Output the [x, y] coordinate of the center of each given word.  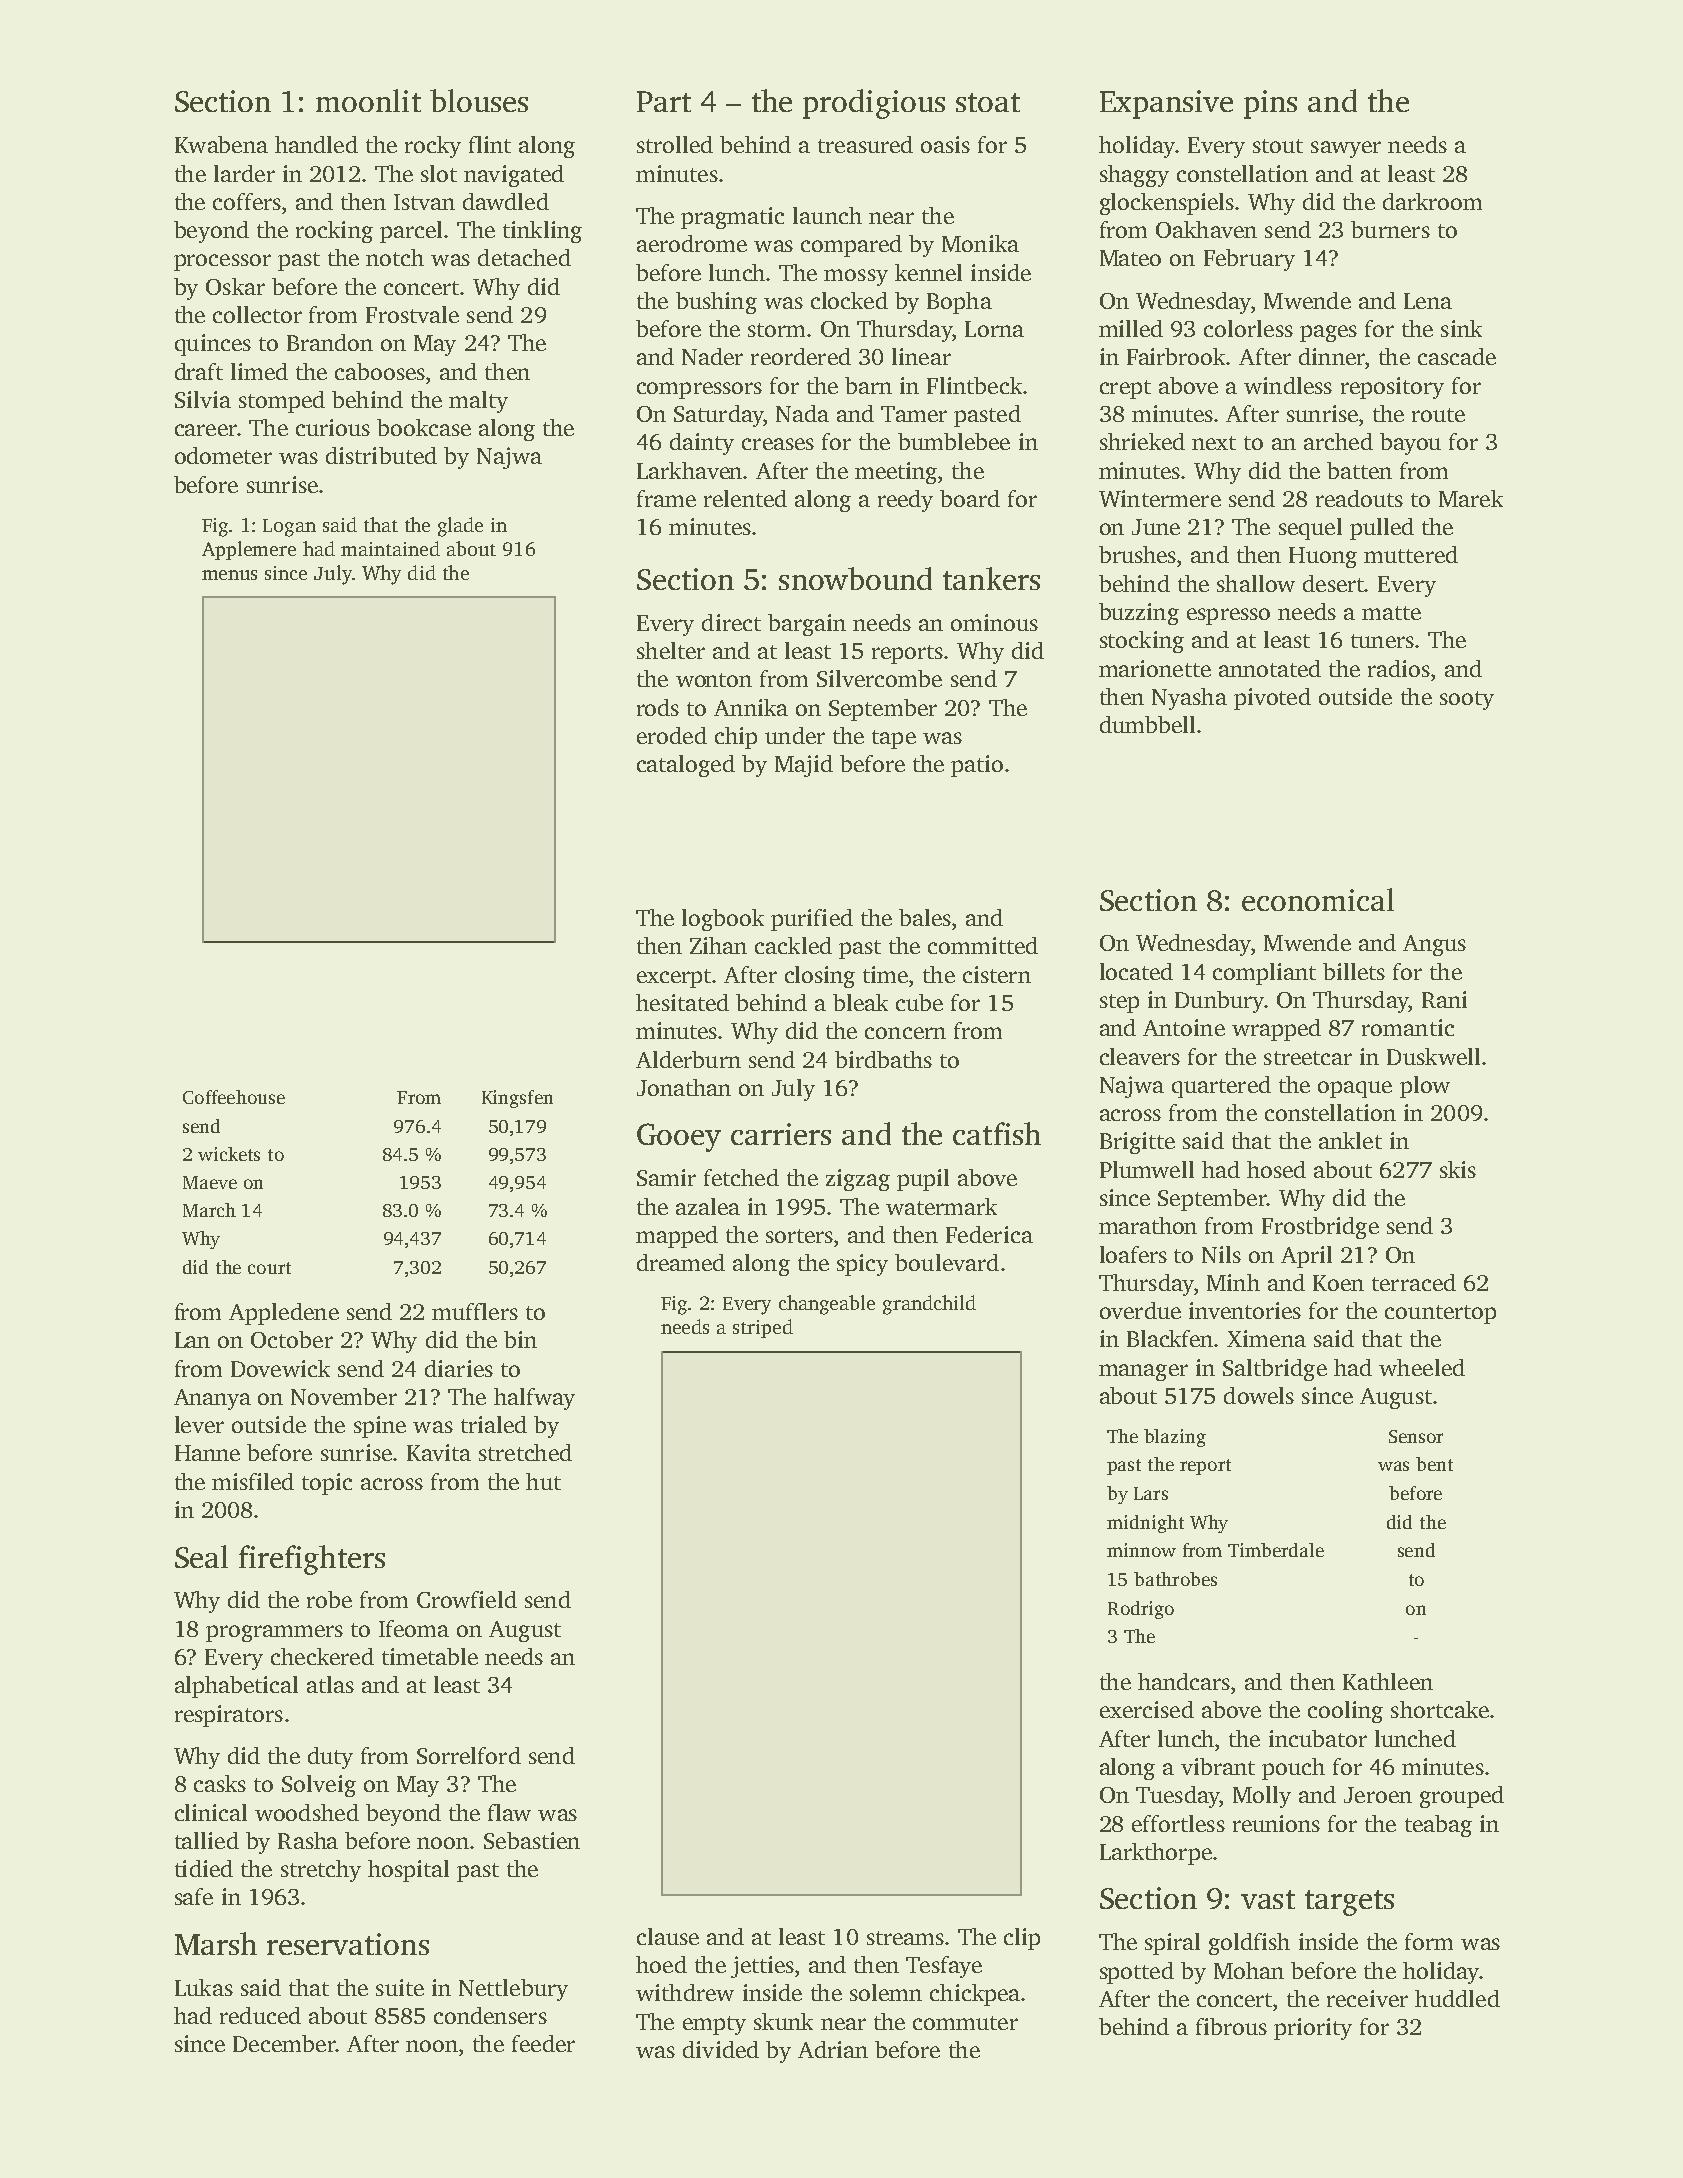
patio [977, 766]
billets [1354, 971]
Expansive [1166, 104]
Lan [192, 1340]
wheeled [1422, 1367]
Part [664, 101]
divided [721, 2049]
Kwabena [221, 144]
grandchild [929, 1305]
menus [229, 575]
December [284, 2043]
